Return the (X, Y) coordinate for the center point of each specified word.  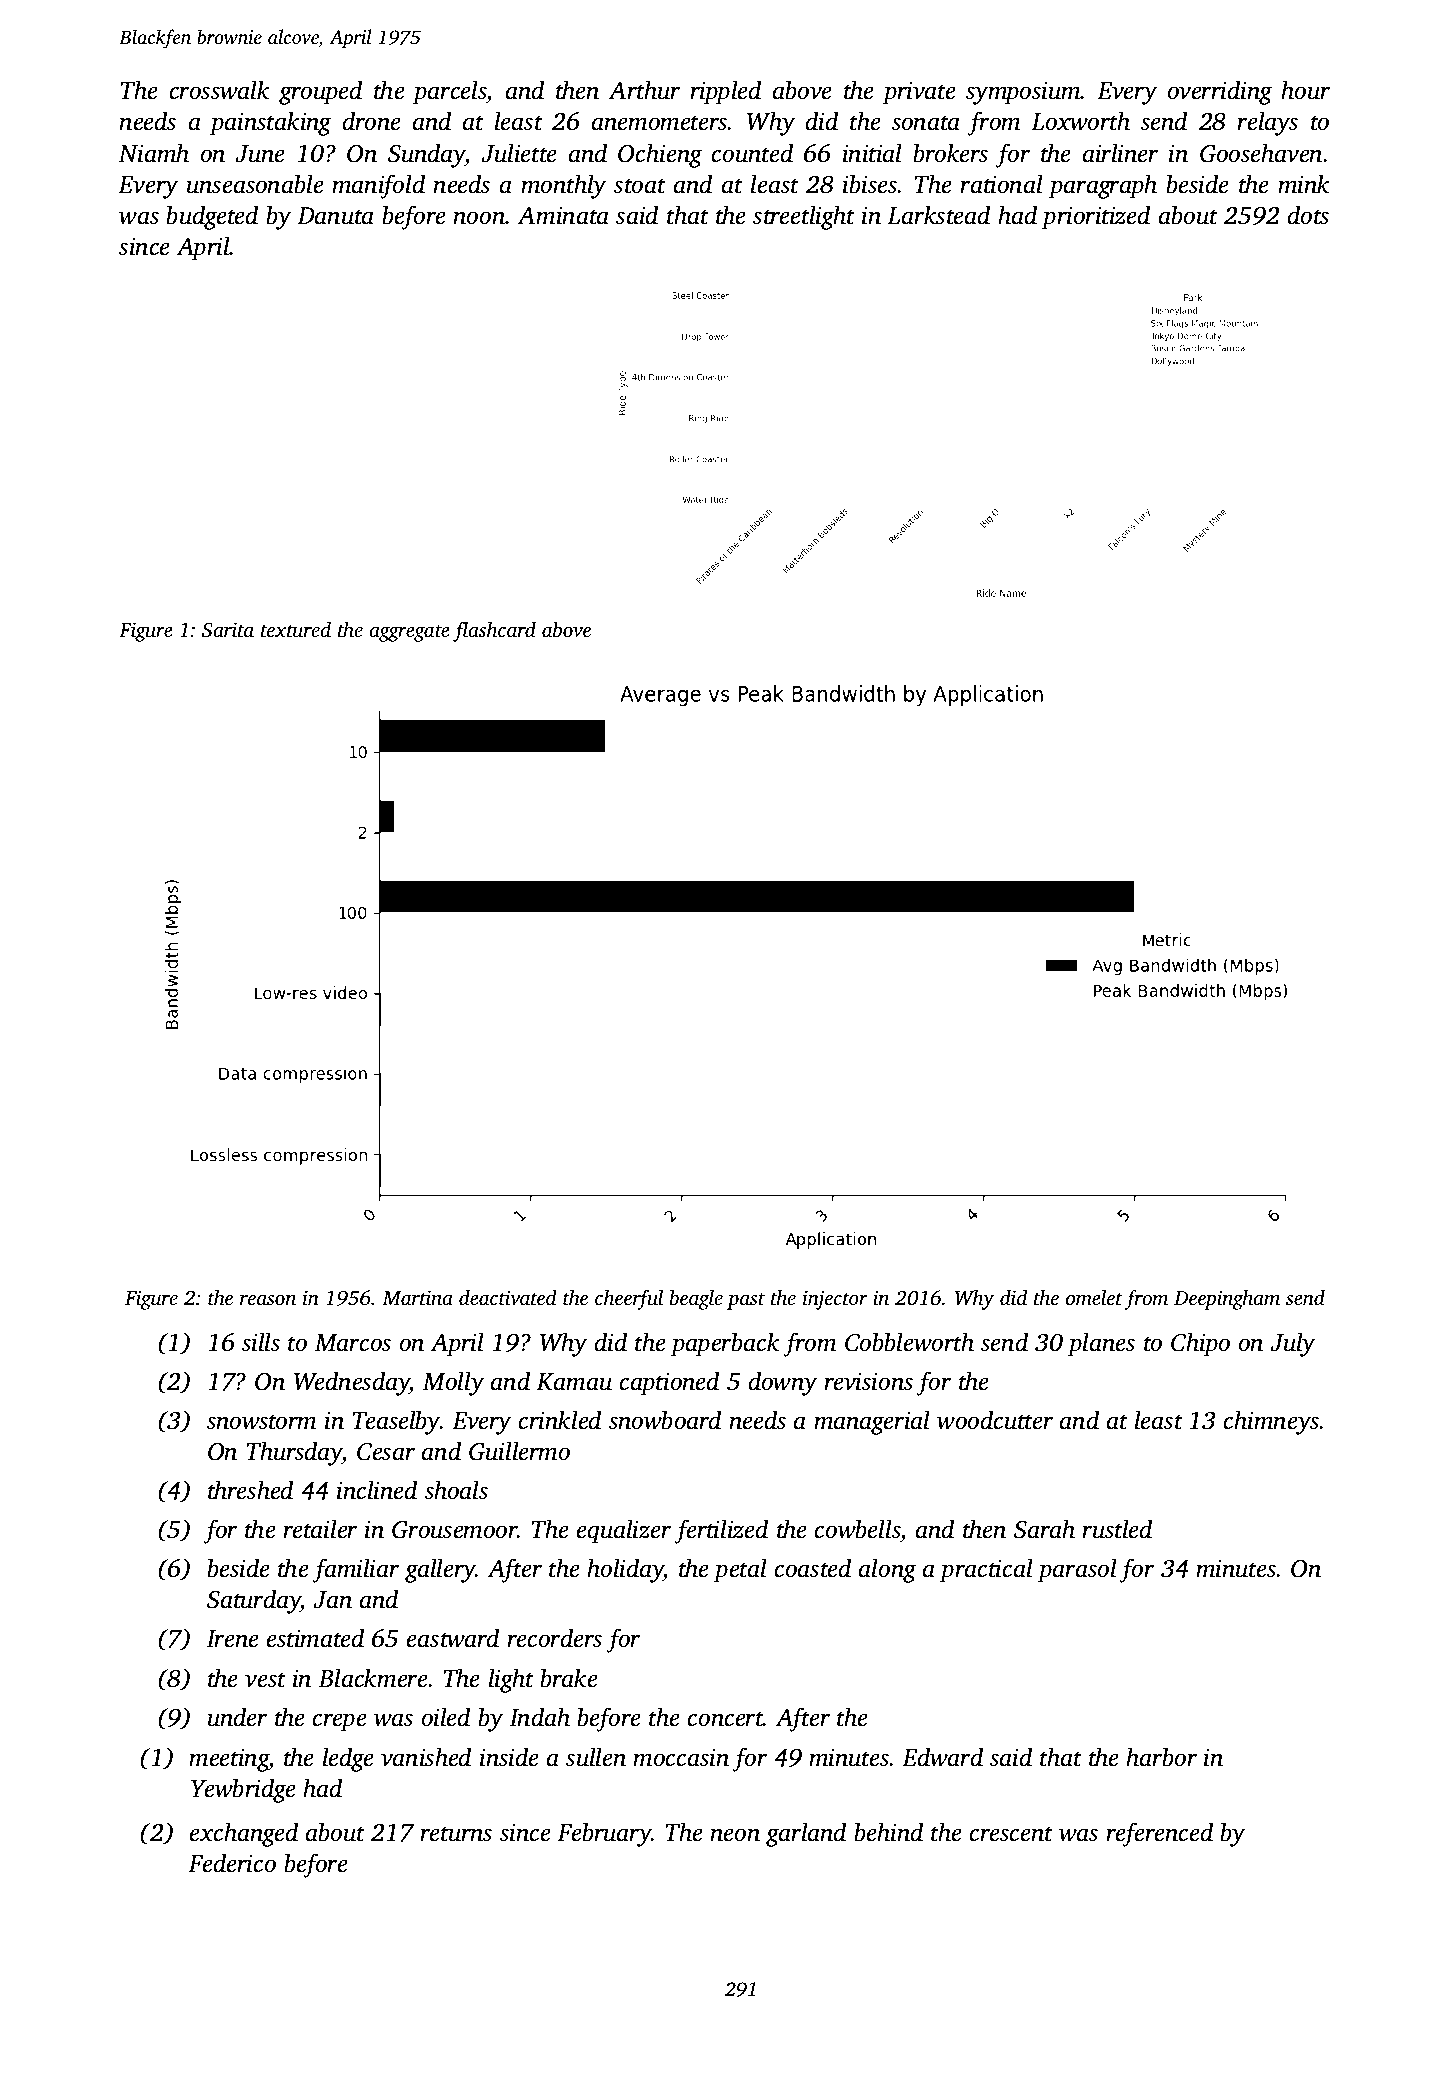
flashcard (494, 631)
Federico (232, 1863)
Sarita (228, 630)
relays (1267, 123)
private (919, 93)
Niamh (153, 153)
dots (1308, 215)
